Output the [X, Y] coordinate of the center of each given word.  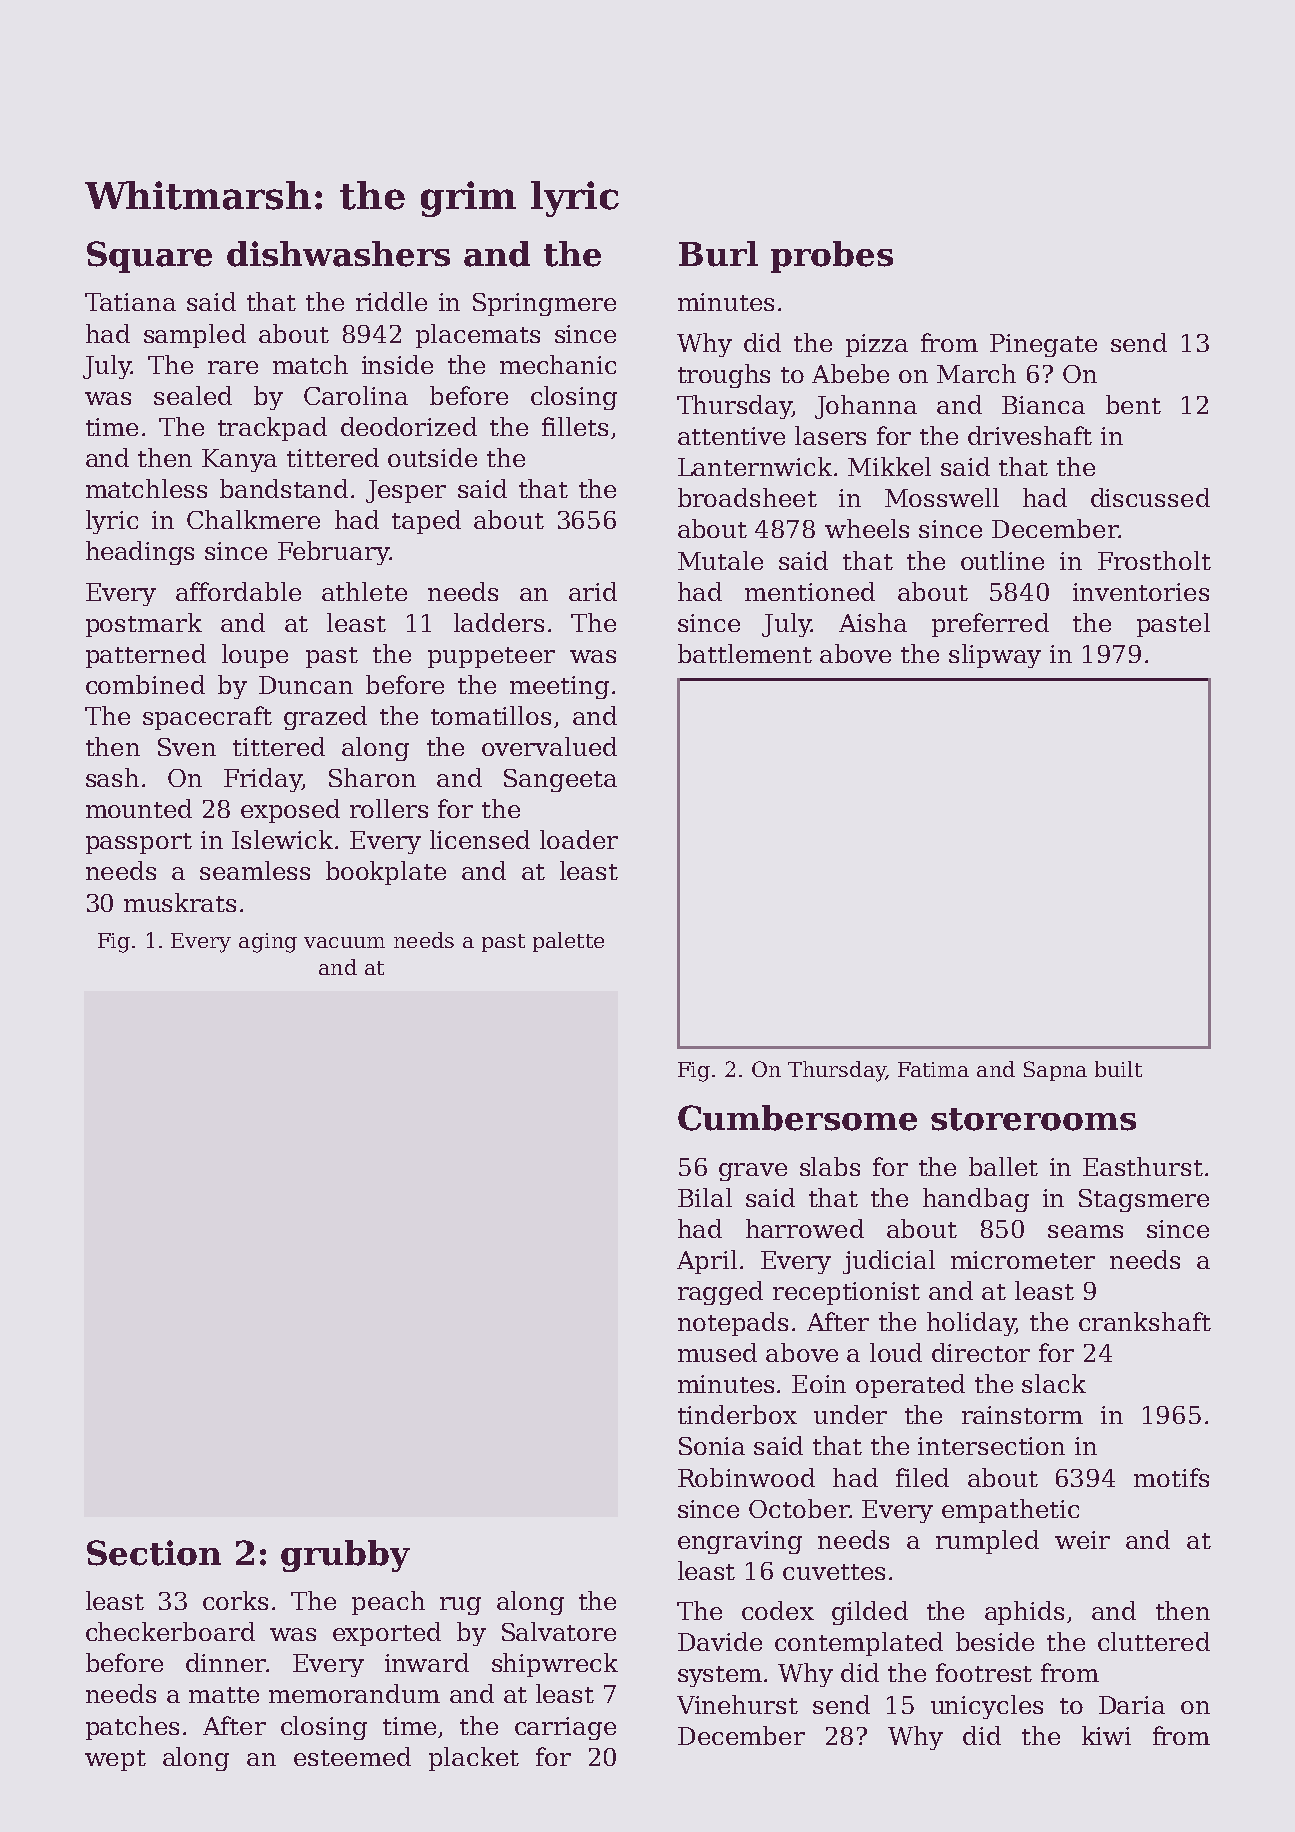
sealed [193, 395]
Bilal [705, 1197]
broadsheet [747, 497]
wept [115, 1760]
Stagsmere [1144, 1200]
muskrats [180, 902]
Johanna [866, 407]
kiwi [1106, 1735]
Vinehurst [737, 1704]
